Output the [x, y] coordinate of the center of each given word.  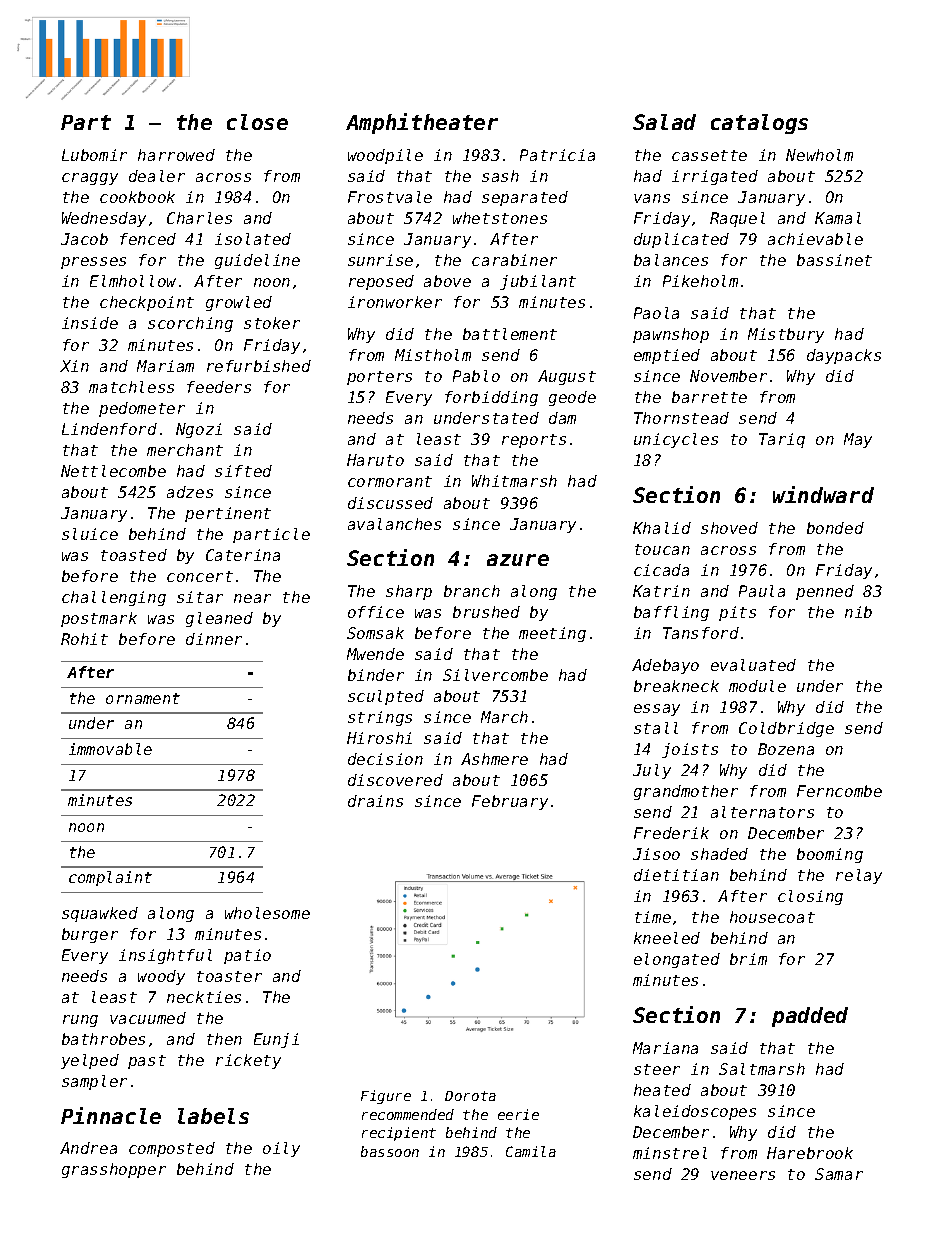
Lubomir [94, 155]
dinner [214, 639]
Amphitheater [422, 123]
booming [830, 855]
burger [90, 935]
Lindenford [109, 429]
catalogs [759, 124]
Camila [531, 1151]
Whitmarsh [514, 481]
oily [281, 1149]
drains [375, 801]
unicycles [676, 440]
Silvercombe [495, 675]
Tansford [701, 633]
